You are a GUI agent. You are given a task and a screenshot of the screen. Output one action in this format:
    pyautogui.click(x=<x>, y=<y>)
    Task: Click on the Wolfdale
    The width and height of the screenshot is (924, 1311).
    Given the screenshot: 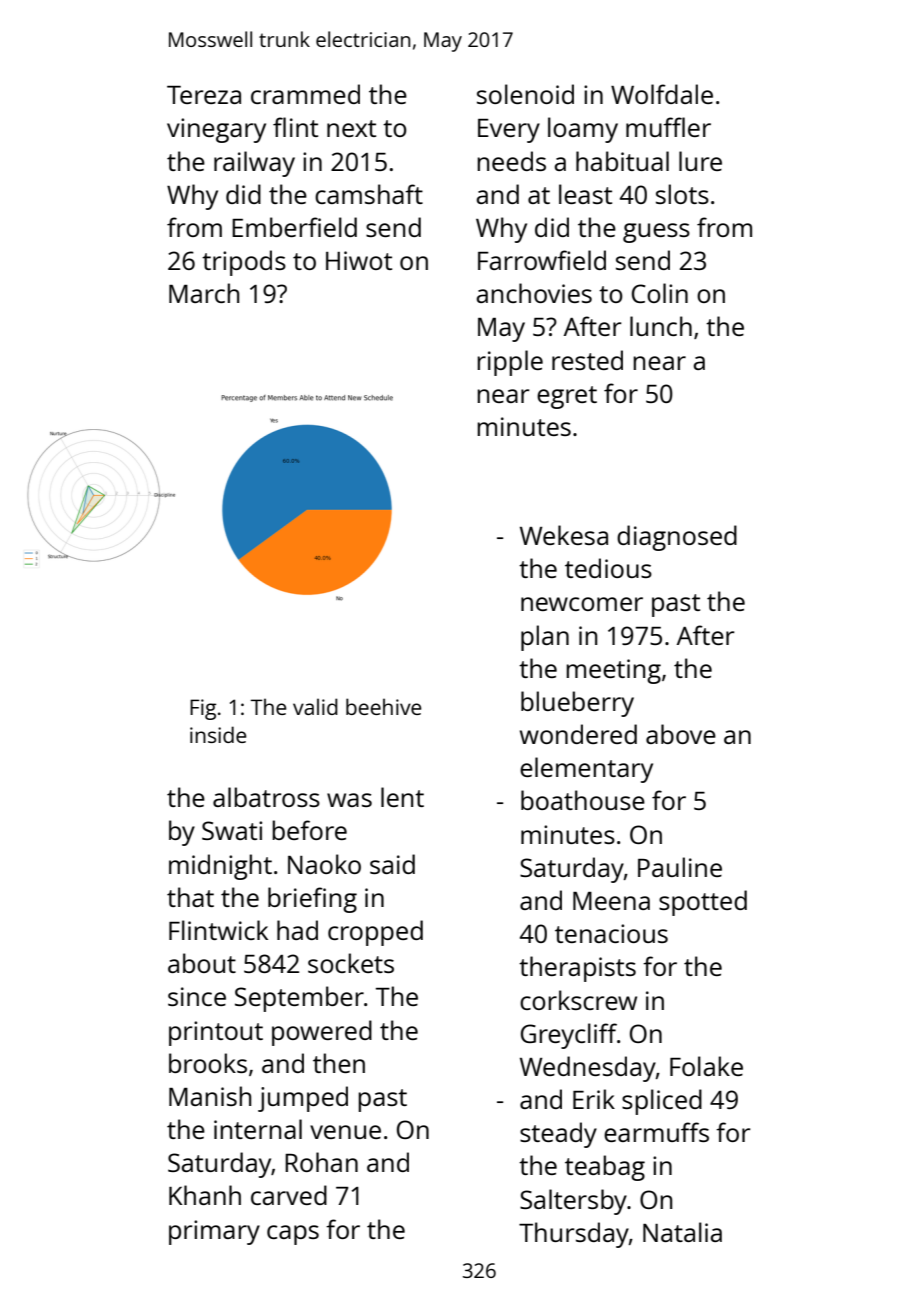 What is the action you would take?
    pyautogui.click(x=662, y=94)
